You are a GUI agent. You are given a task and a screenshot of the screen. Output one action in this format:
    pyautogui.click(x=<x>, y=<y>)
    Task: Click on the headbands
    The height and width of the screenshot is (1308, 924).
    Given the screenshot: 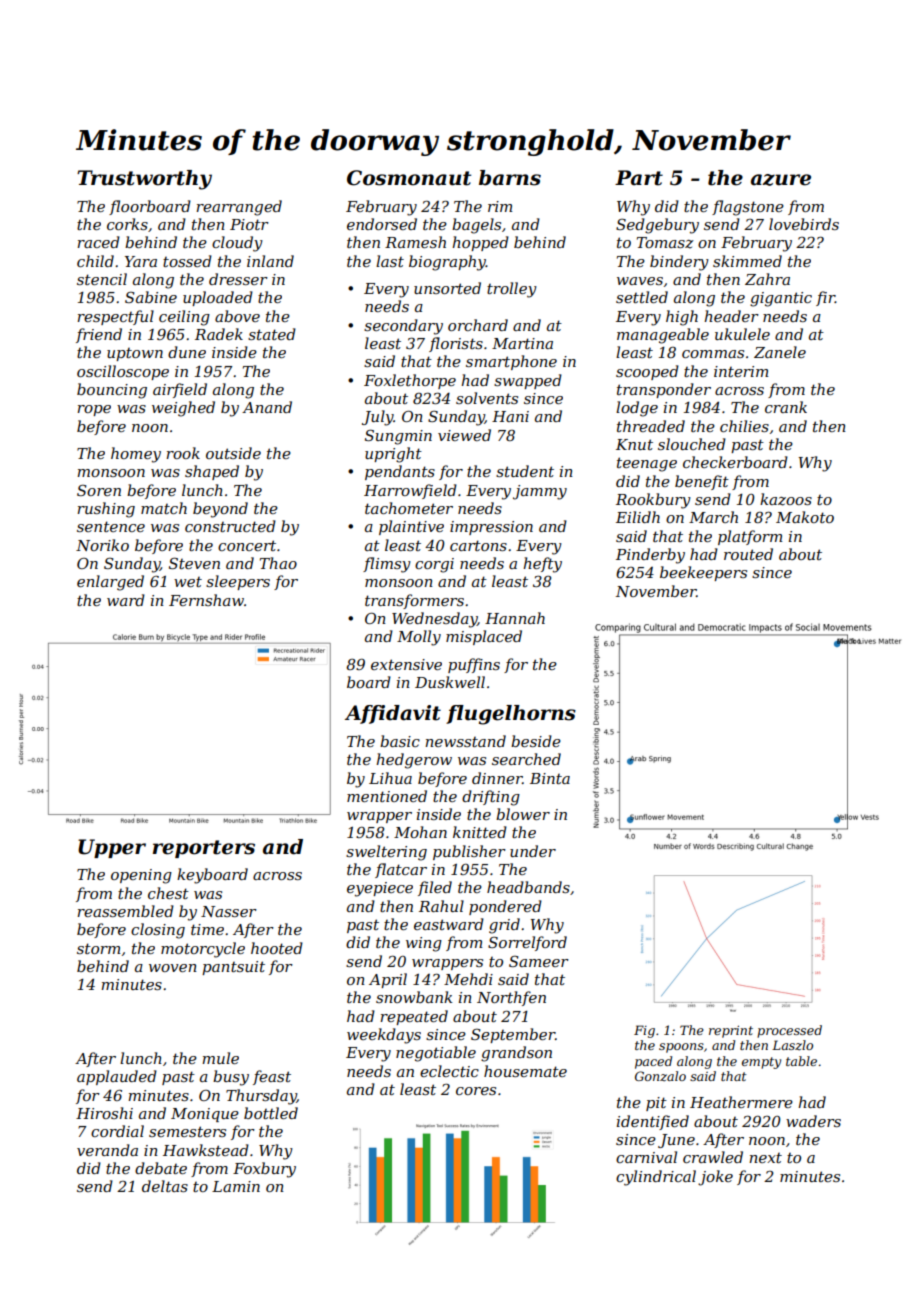 What is the action you would take?
    pyautogui.click(x=528, y=887)
